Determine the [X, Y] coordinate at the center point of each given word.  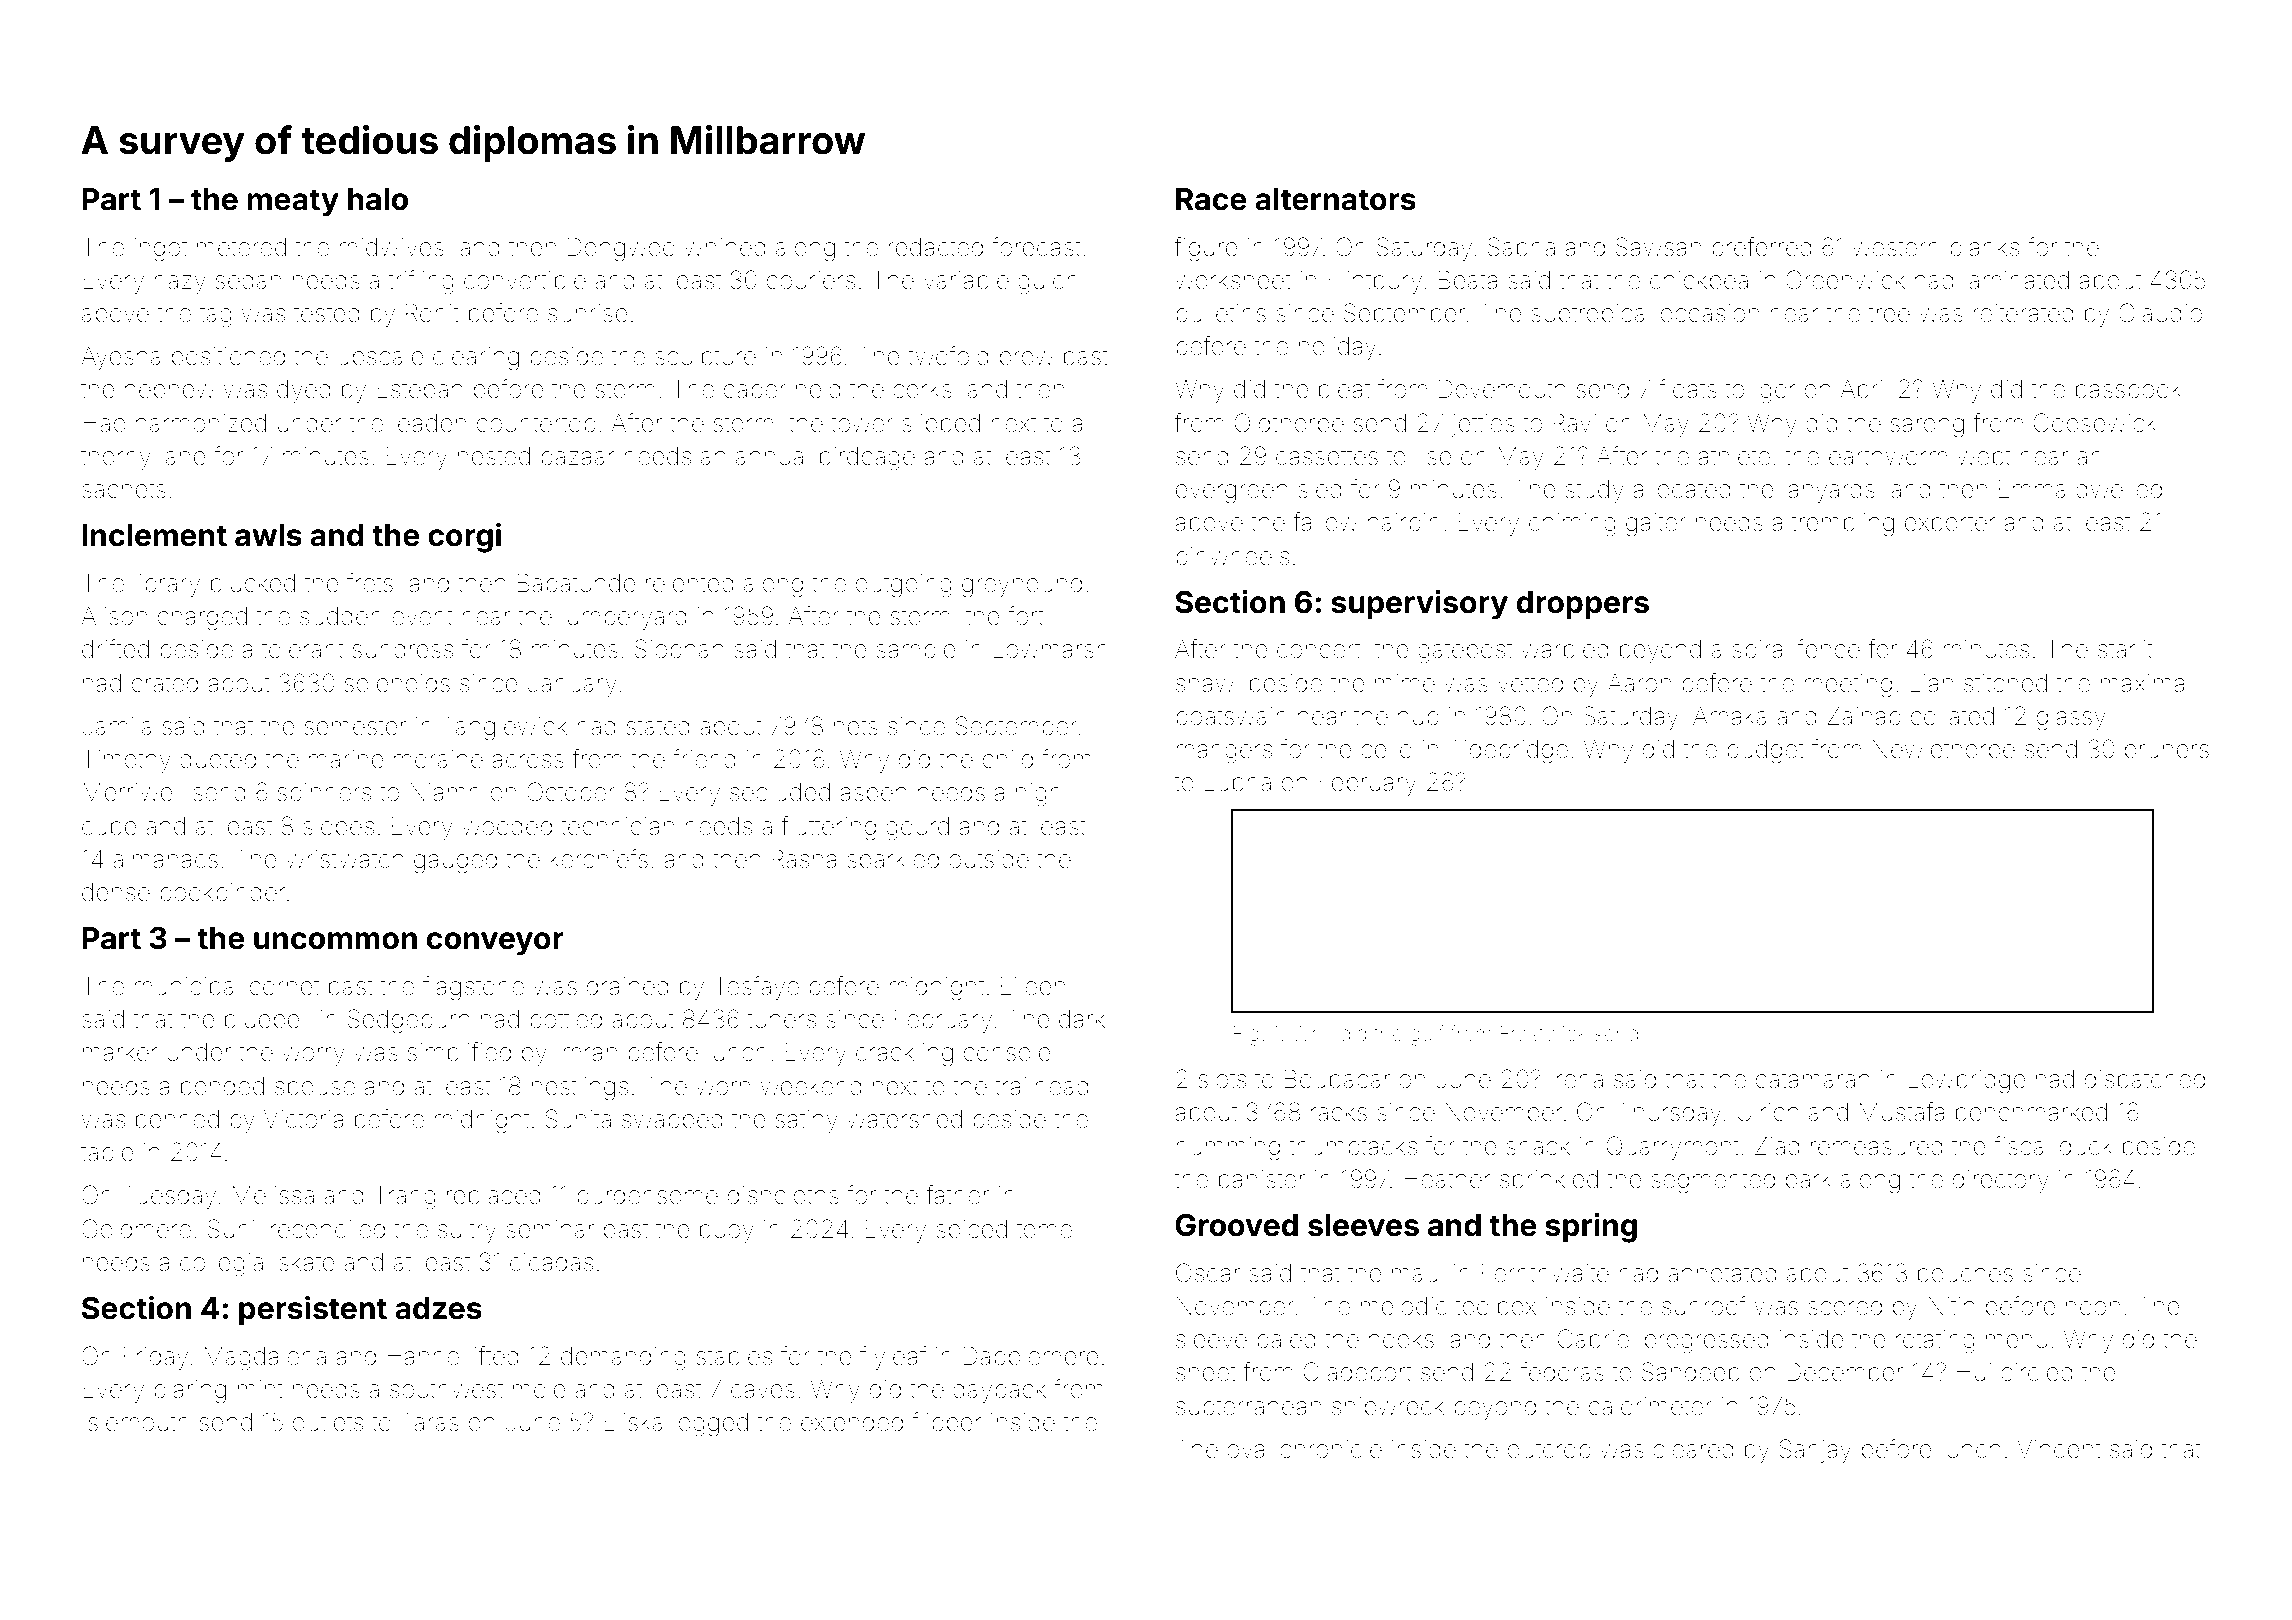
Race [1211, 199]
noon [2093, 1308]
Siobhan [679, 649]
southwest [446, 1389]
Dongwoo [621, 249]
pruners [2167, 753]
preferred [1762, 249]
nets [856, 727]
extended [852, 1422]
